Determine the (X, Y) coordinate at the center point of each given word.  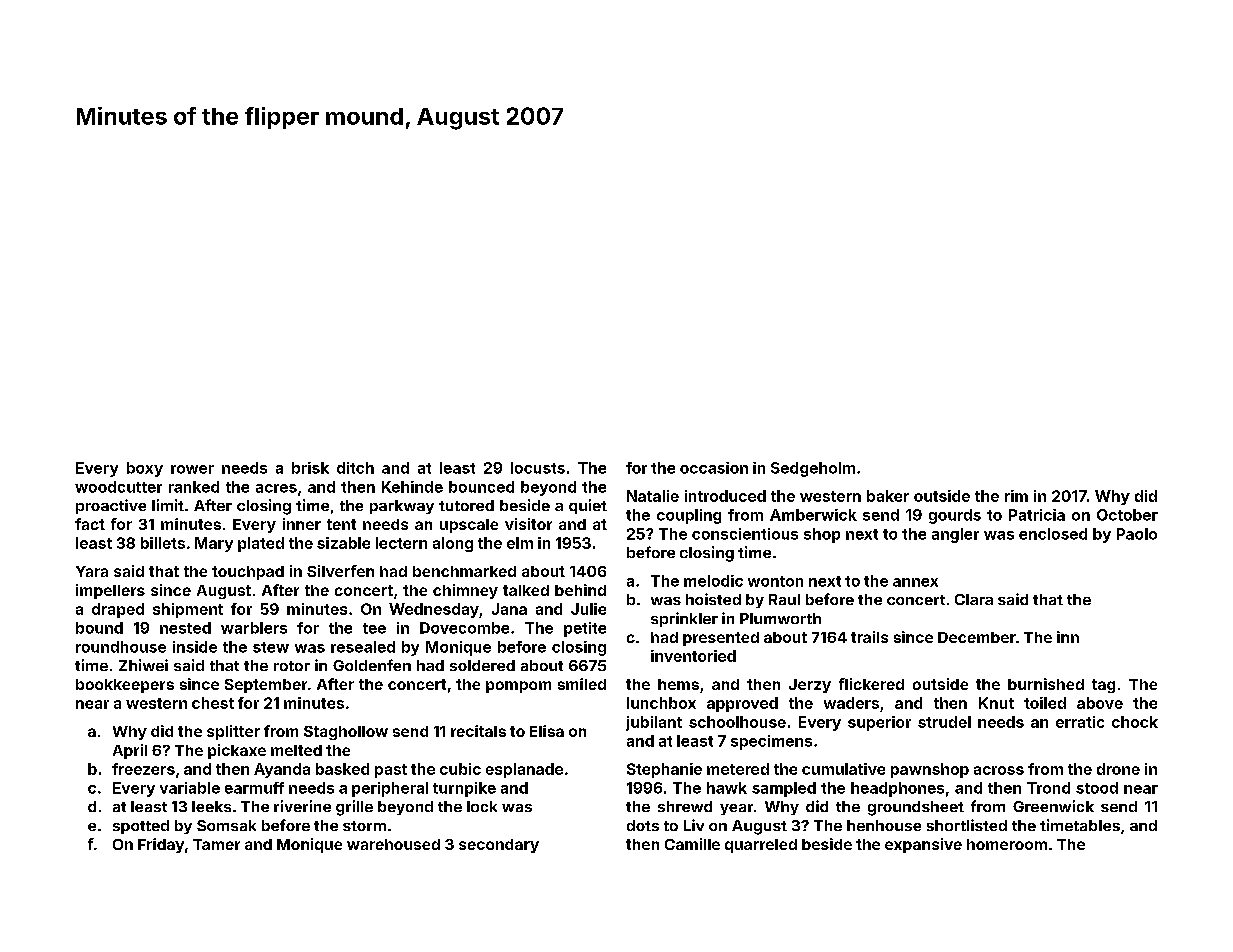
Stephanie (664, 770)
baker (888, 496)
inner (302, 524)
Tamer (216, 844)
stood (1097, 788)
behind (580, 590)
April (130, 751)
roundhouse (121, 647)
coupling (689, 516)
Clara (974, 599)
